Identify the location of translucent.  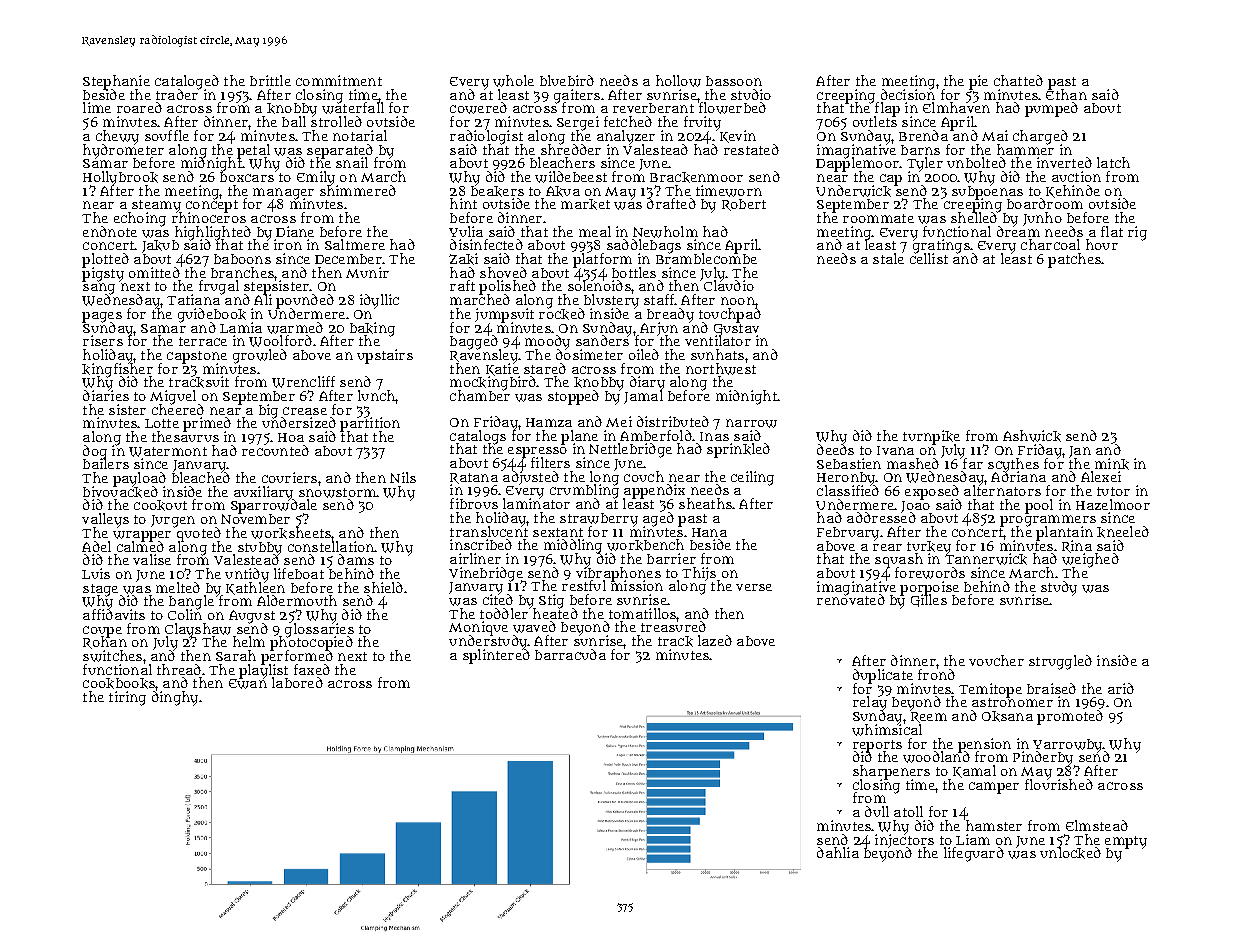
(489, 531).
